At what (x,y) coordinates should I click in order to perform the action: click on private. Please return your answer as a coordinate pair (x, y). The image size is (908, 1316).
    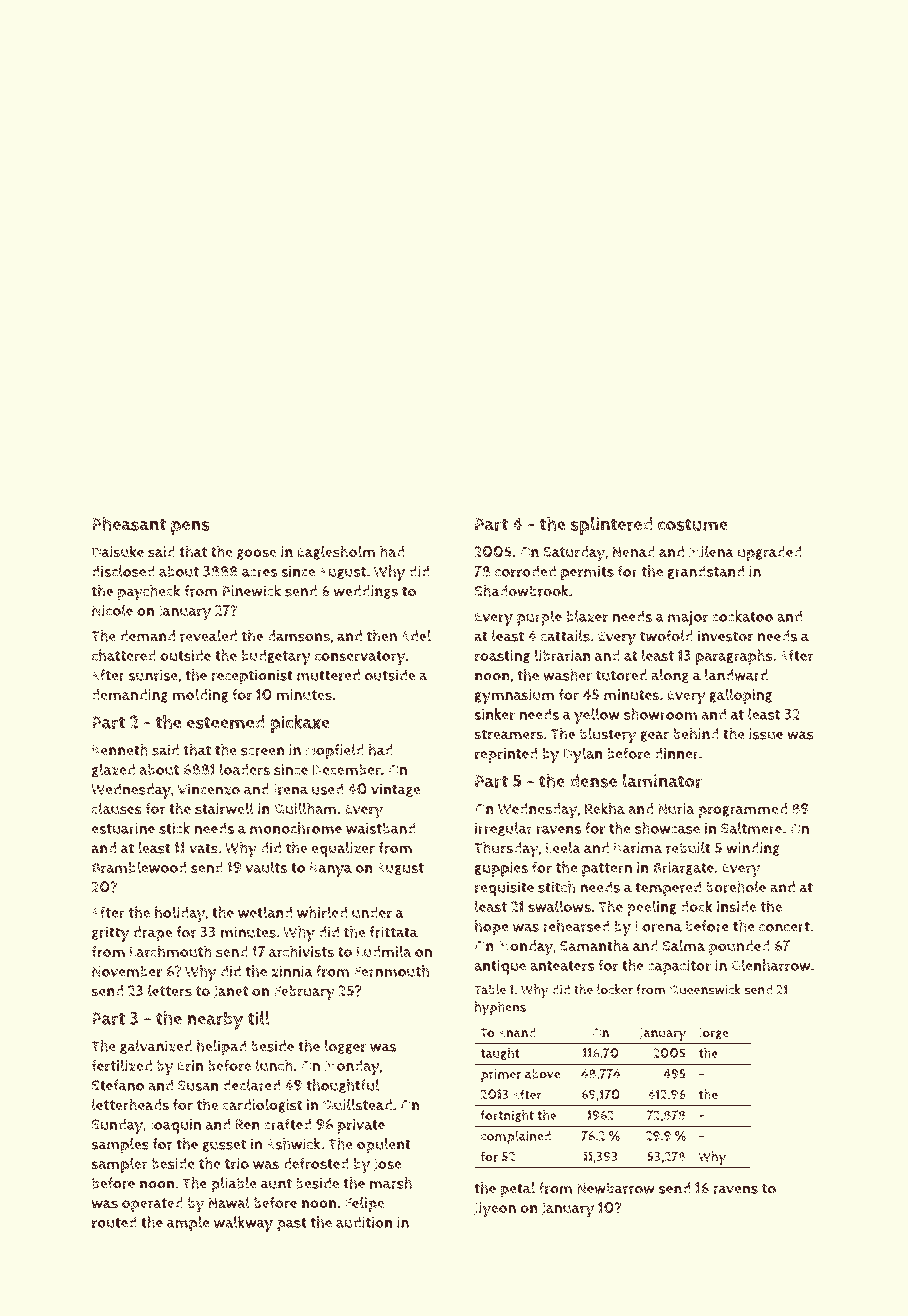
    Looking at the image, I should click on (361, 1126).
